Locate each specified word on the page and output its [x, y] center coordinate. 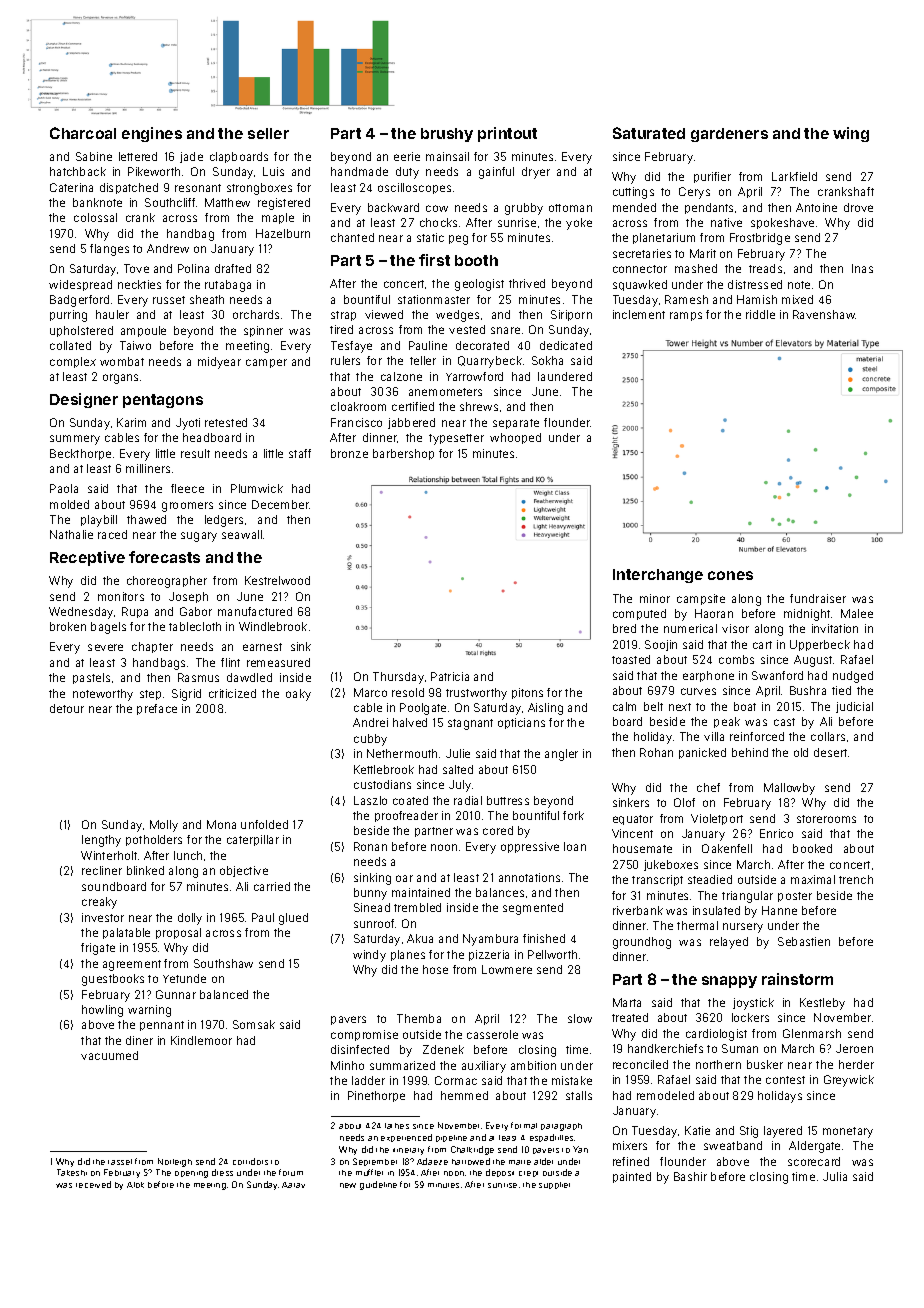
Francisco [356, 422]
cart [762, 645]
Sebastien [804, 941]
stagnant [470, 724]
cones [730, 575]
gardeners [729, 135]
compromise [364, 1035]
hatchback [78, 171]
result [195, 453]
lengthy [101, 841]
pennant [162, 1026]
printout [507, 134]
